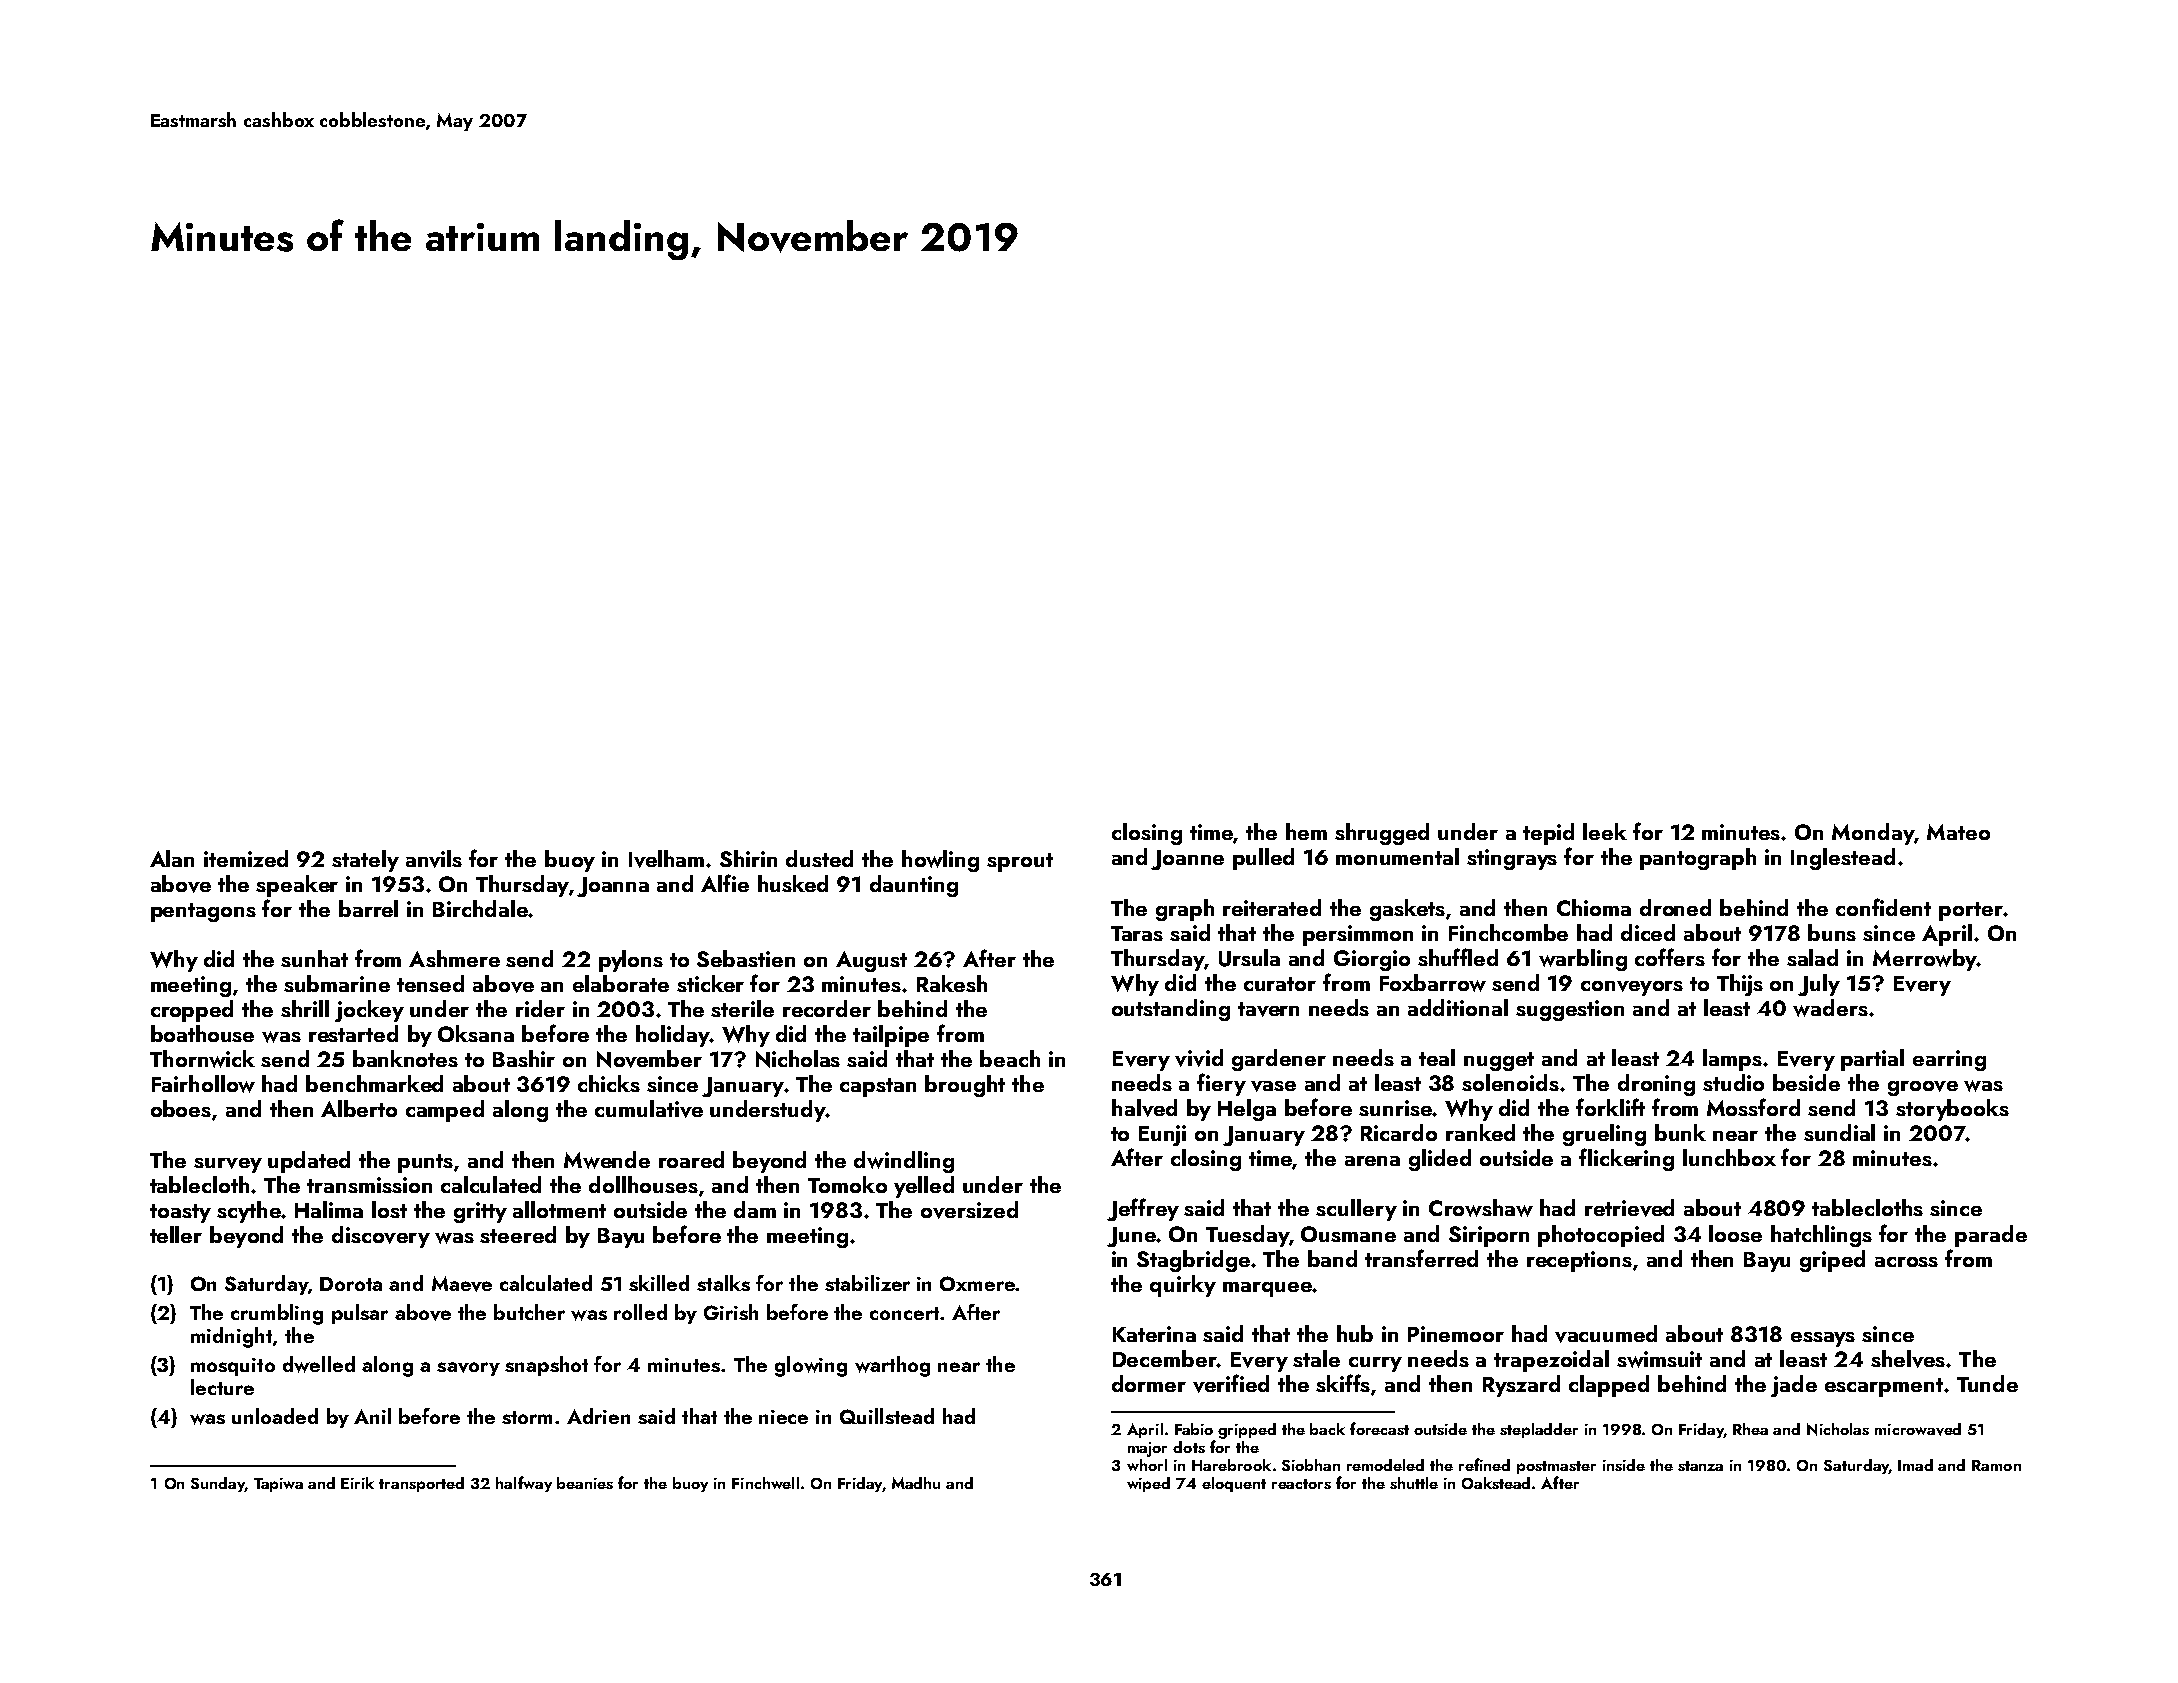 The width and height of the screenshot is (2178, 1683). What do you see at coordinates (878, 1087) in the screenshot?
I see `capstan` at bounding box center [878, 1087].
